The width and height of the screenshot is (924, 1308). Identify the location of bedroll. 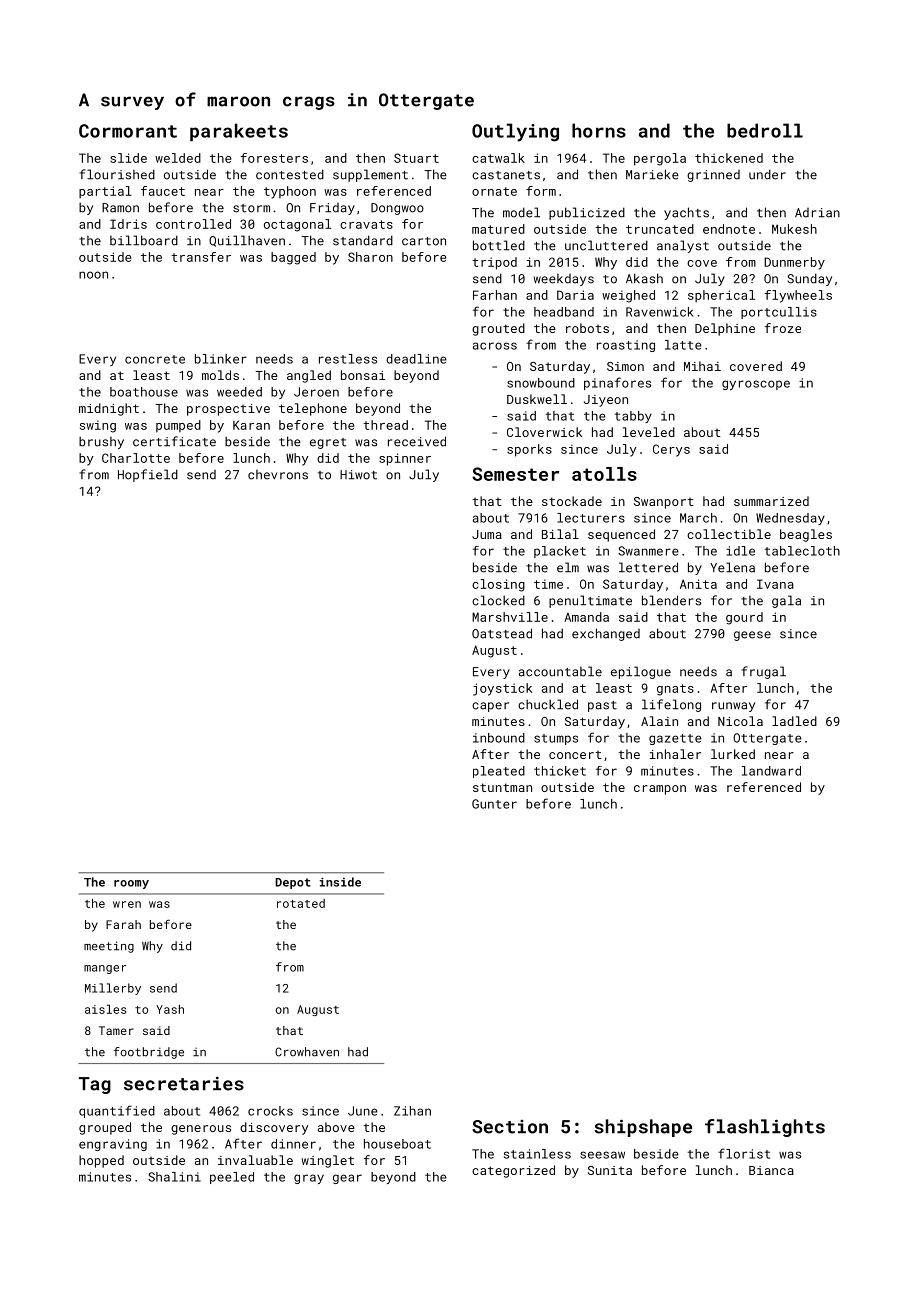
(765, 130).
